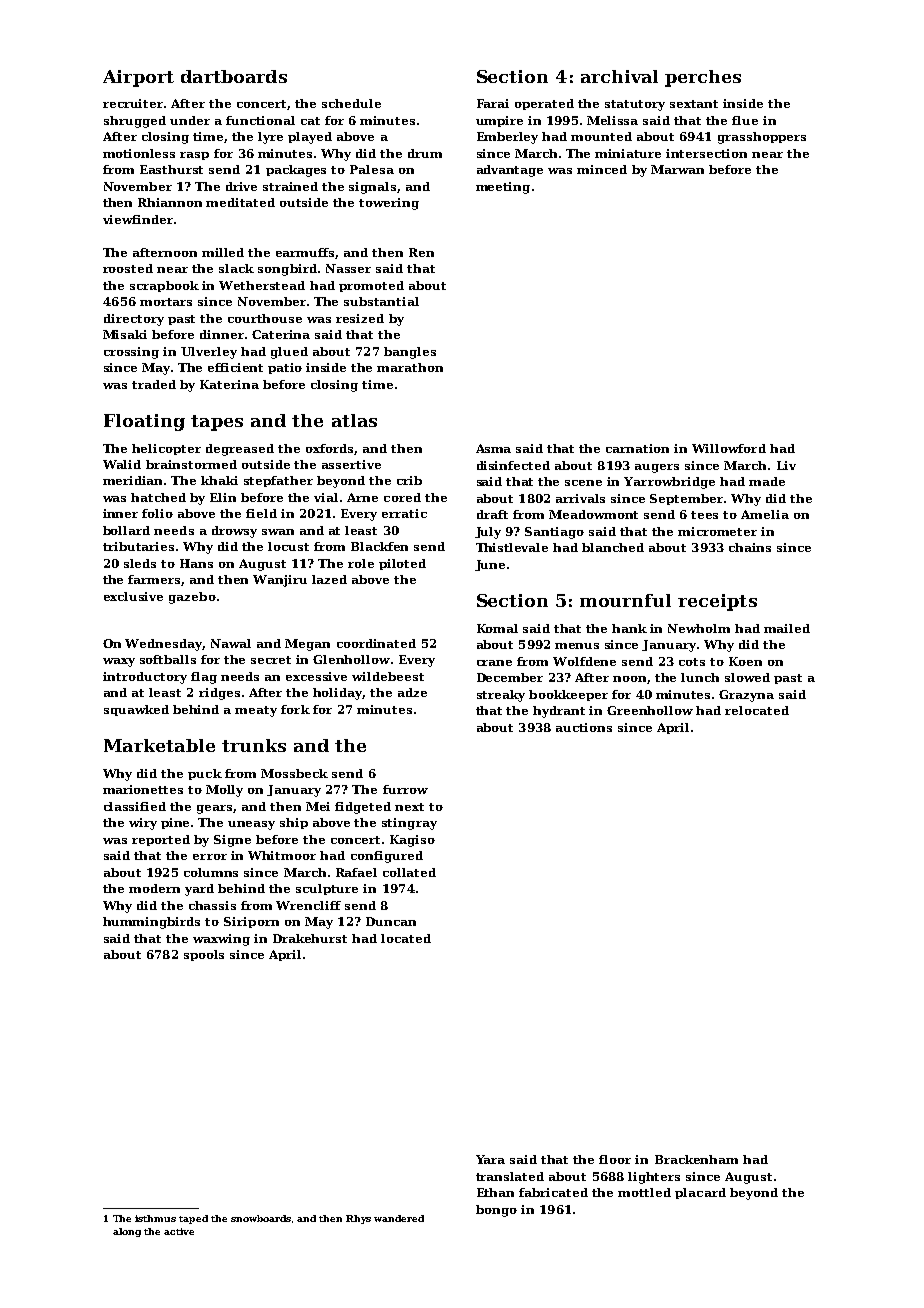 The height and width of the screenshot is (1308, 924). What do you see at coordinates (358, 1219) in the screenshot?
I see `Rhys` at bounding box center [358, 1219].
